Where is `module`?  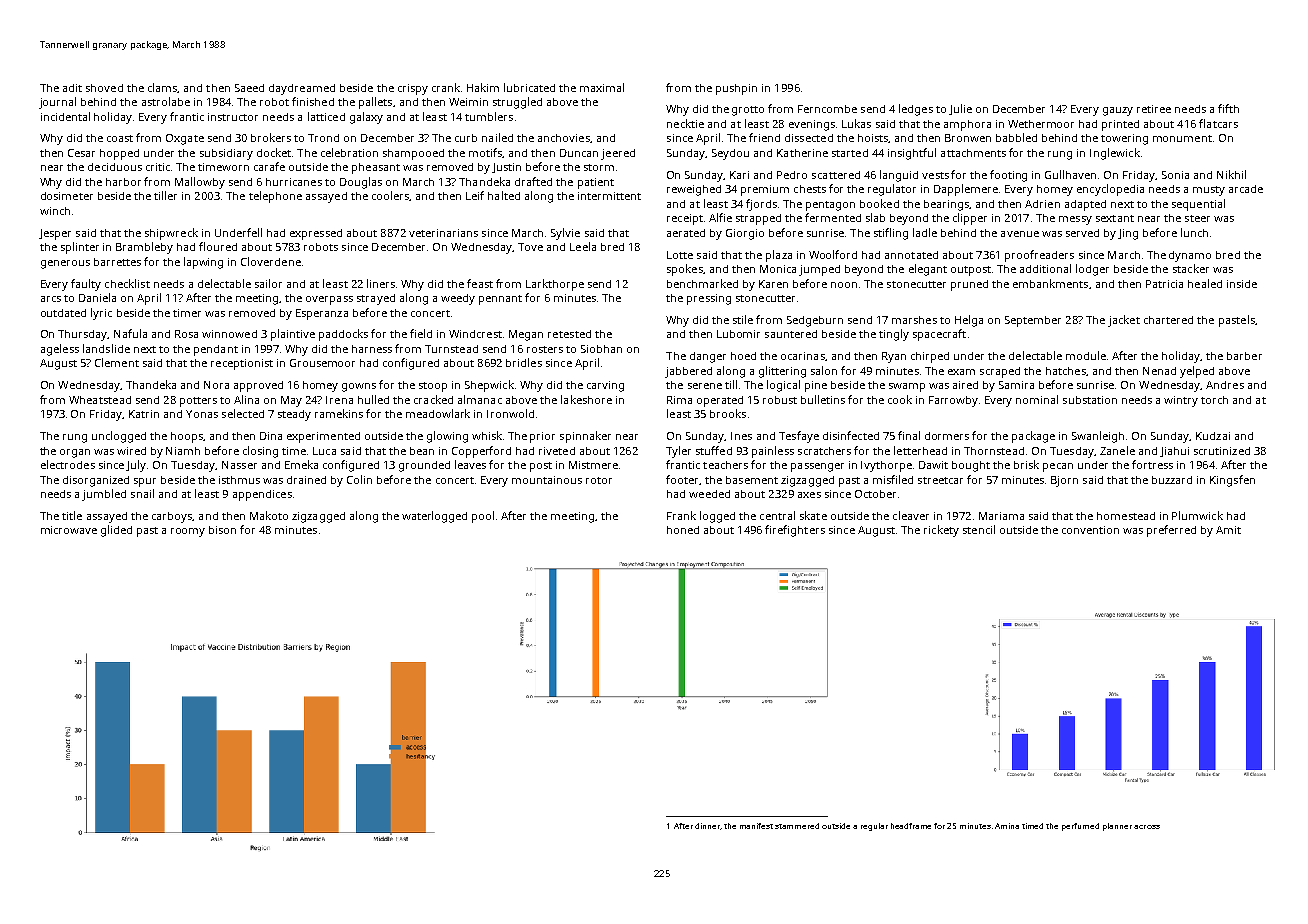
module is located at coordinates (1086, 355).
